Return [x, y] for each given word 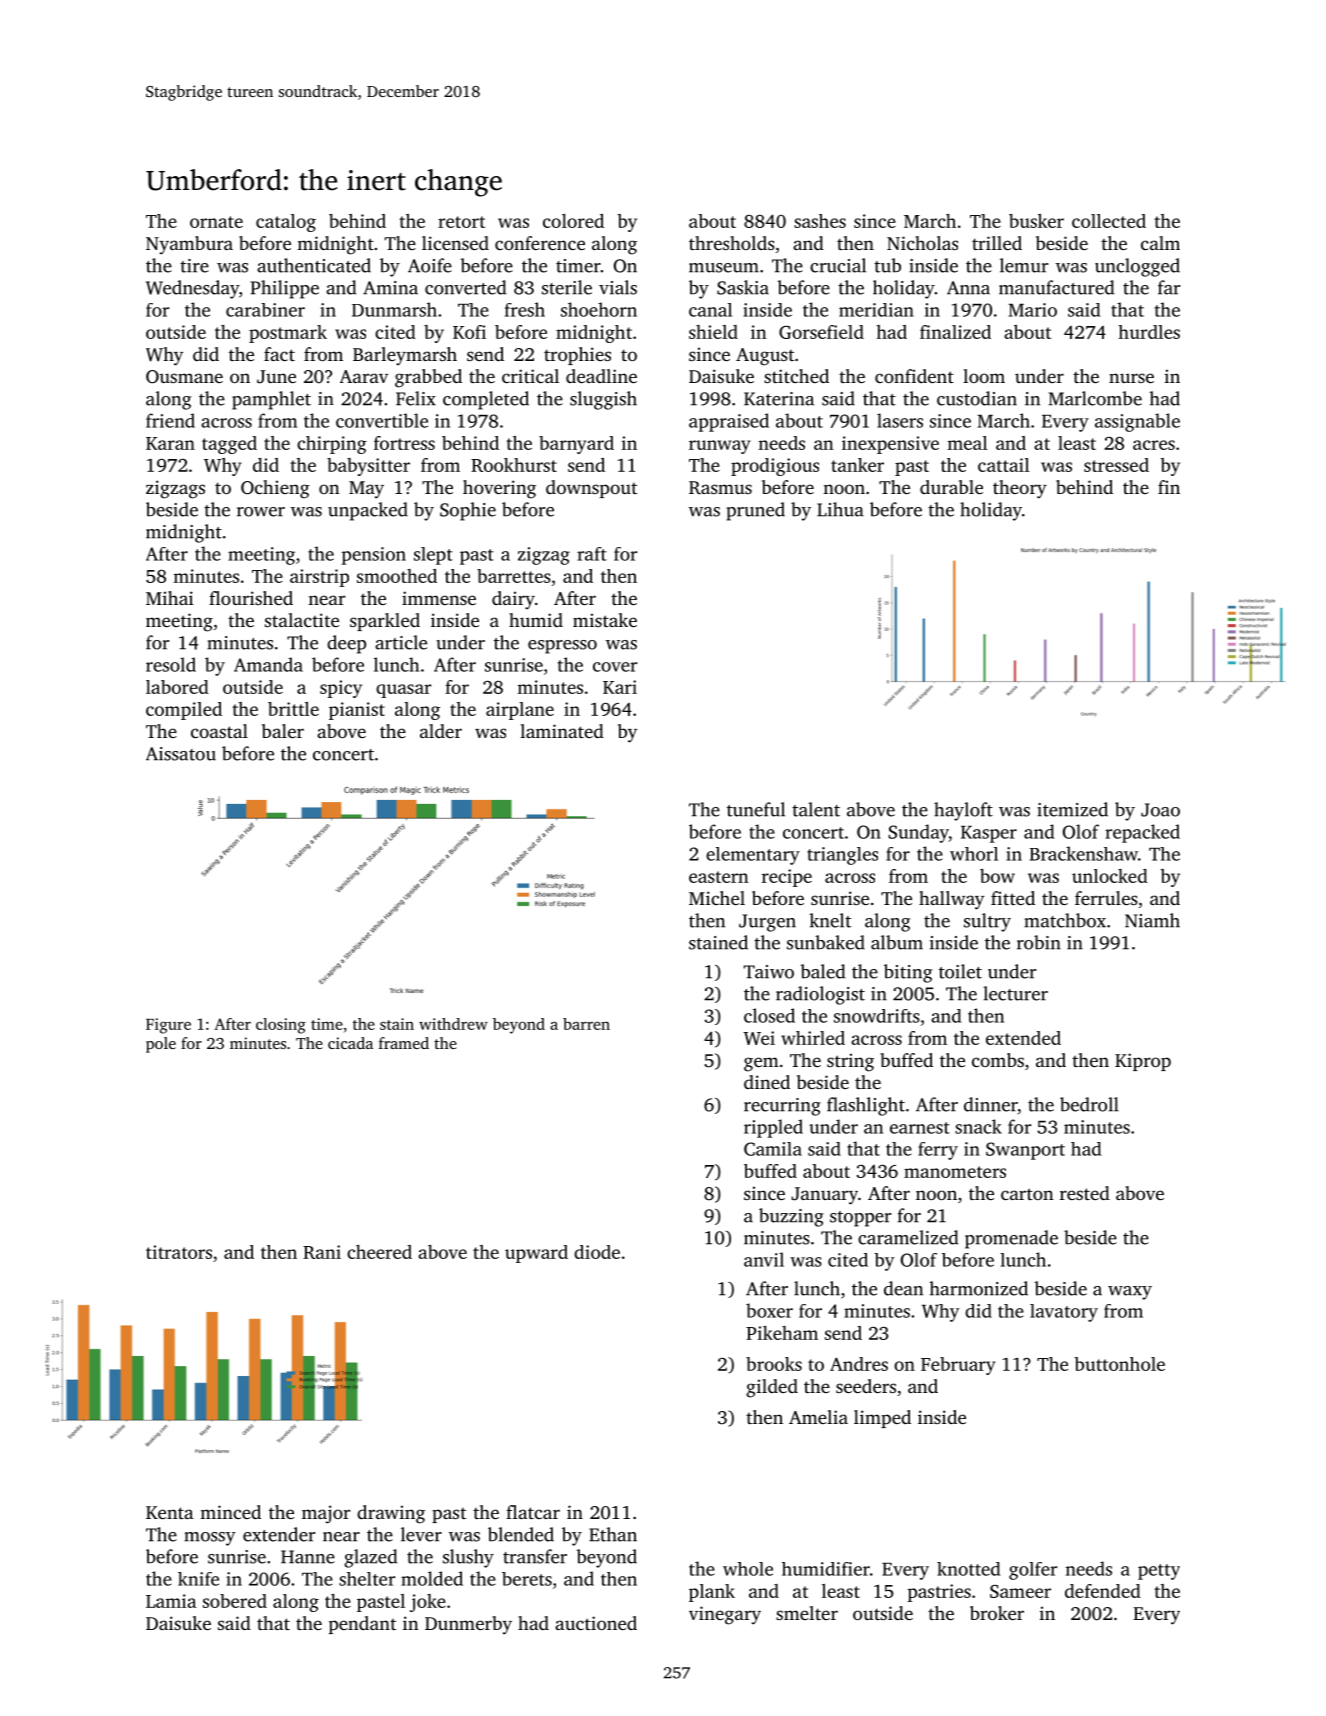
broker [997, 1613]
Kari [620, 687]
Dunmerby [468, 1625]
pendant [362, 1625]
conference [540, 243]
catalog [286, 223]
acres [1154, 445]
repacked [1142, 833]
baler [283, 731]
